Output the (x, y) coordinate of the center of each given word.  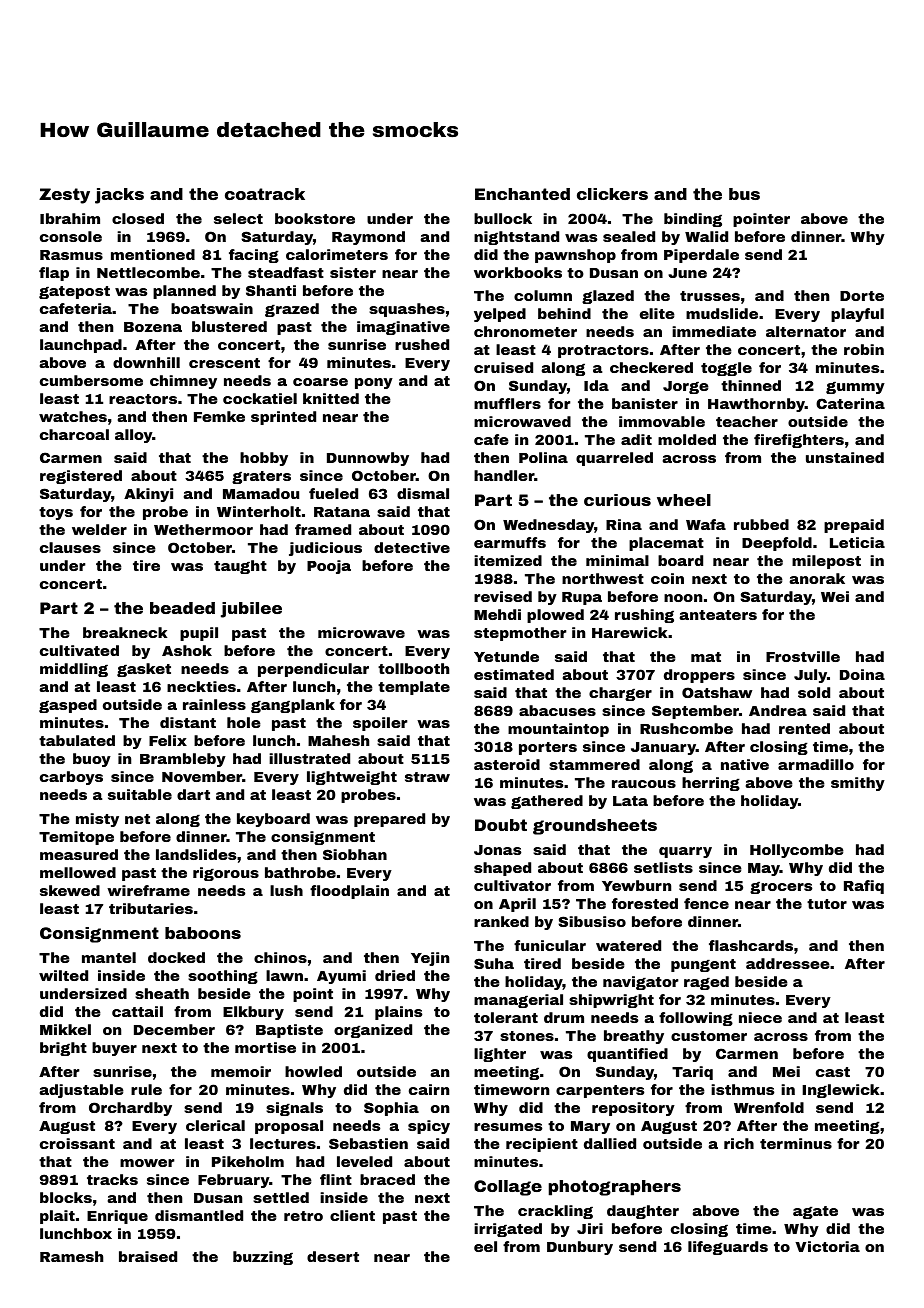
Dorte (862, 296)
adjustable (82, 1091)
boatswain (212, 308)
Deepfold (777, 544)
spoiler (380, 724)
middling (74, 670)
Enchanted (522, 194)
